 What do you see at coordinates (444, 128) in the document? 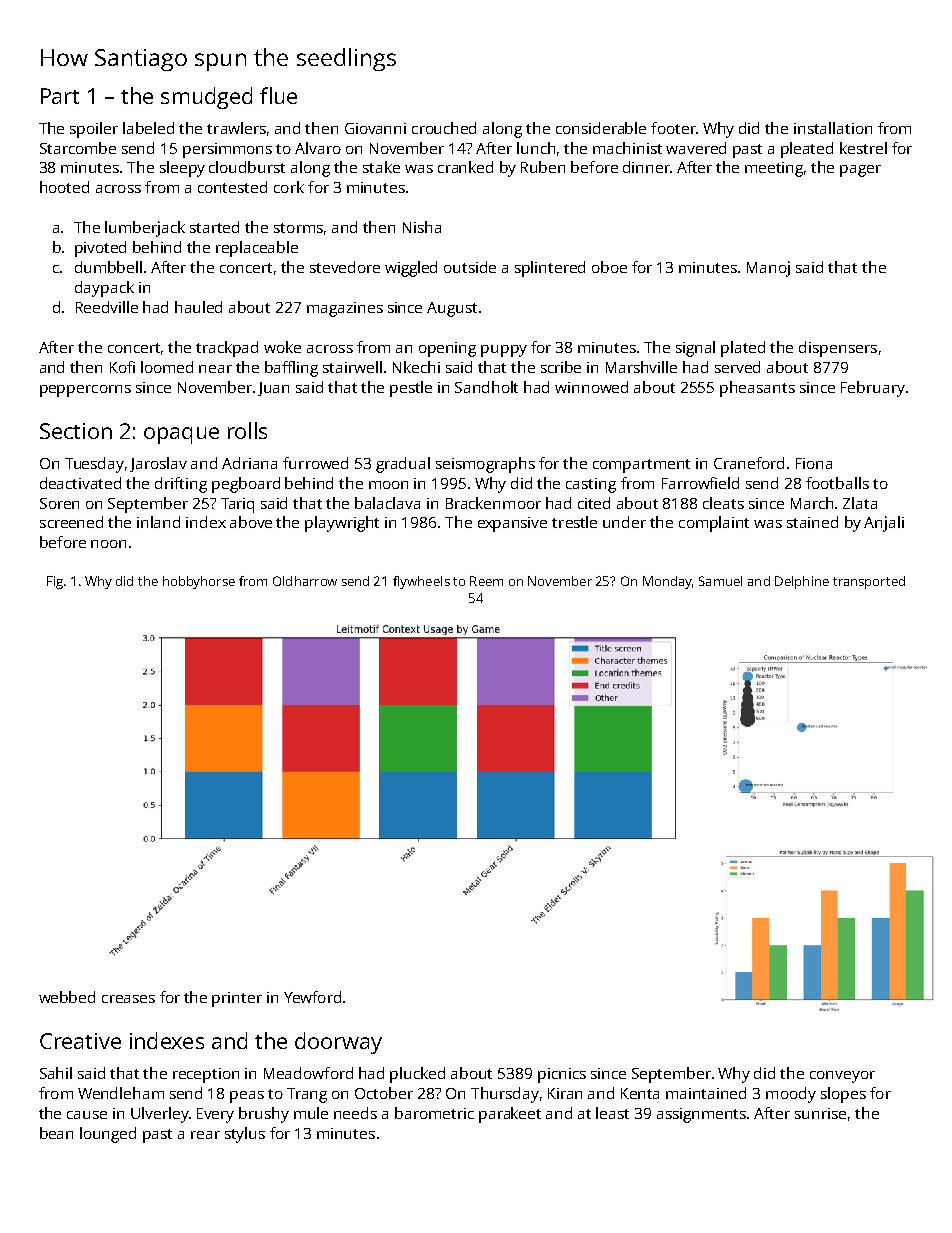
I see `crouched` at bounding box center [444, 128].
